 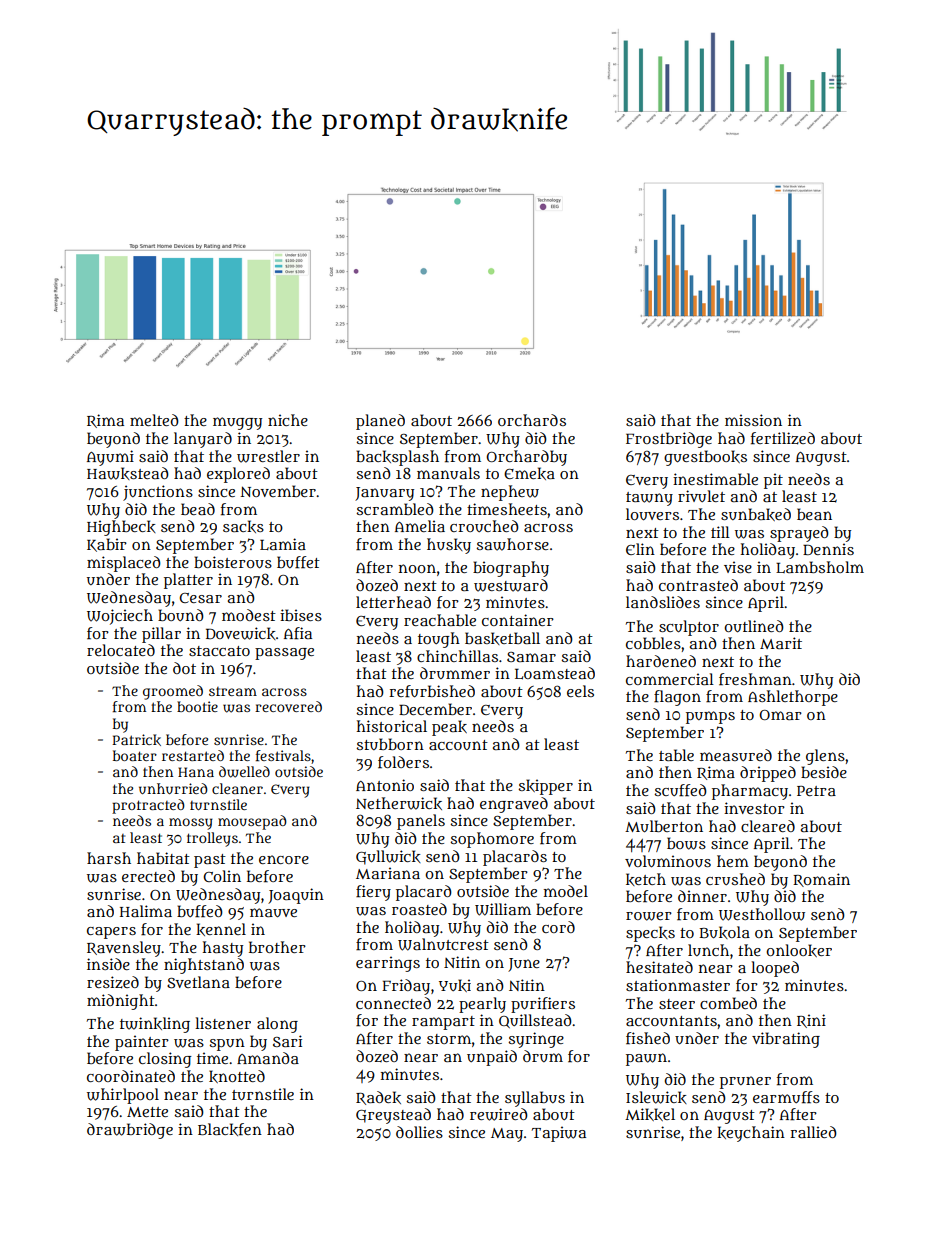 What do you see at coordinates (120, 617) in the document?
I see `Wojciech` at bounding box center [120, 617].
